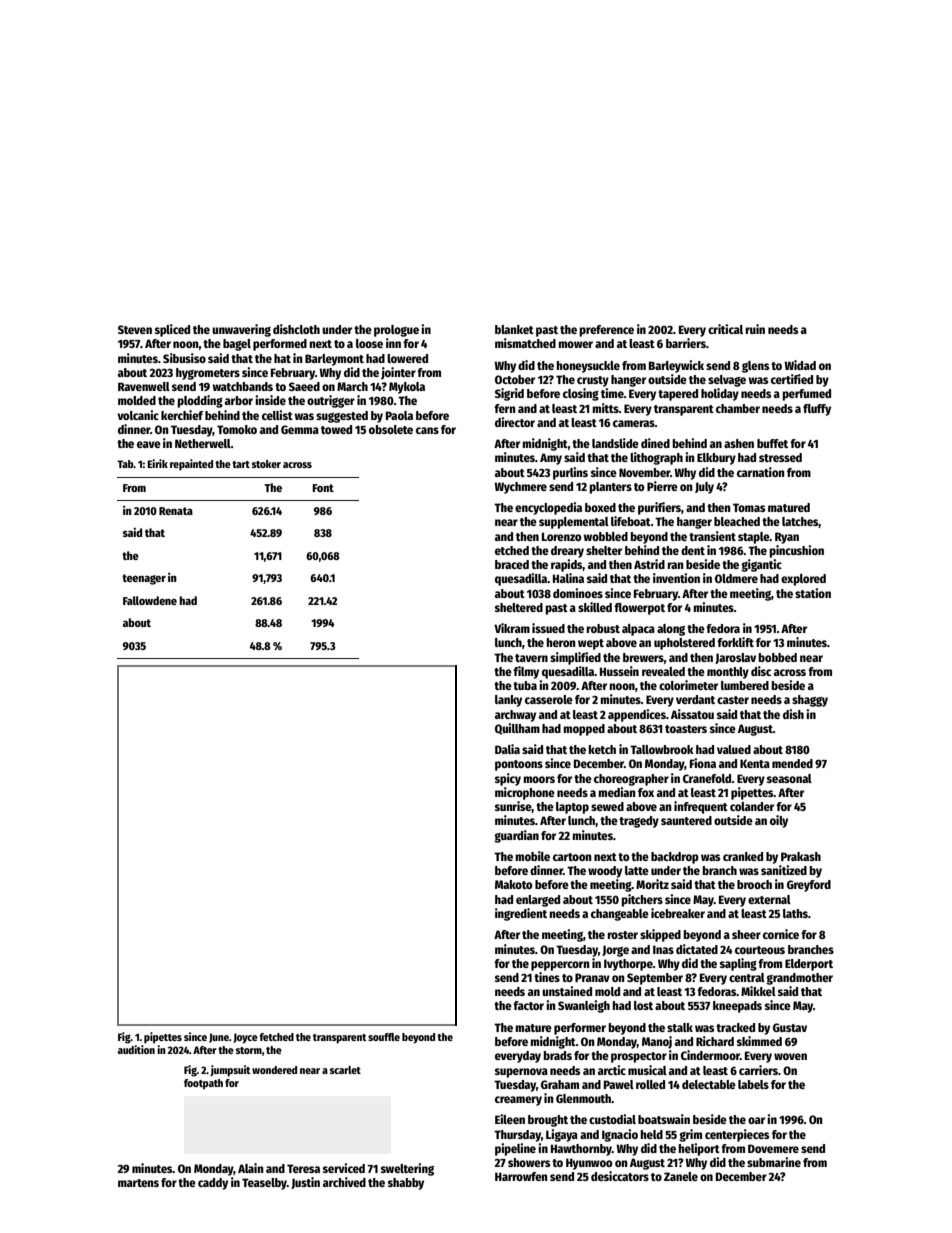  What do you see at coordinates (675, 858) in the page?
I see `backdrop` at bounding box center [675, 858].
